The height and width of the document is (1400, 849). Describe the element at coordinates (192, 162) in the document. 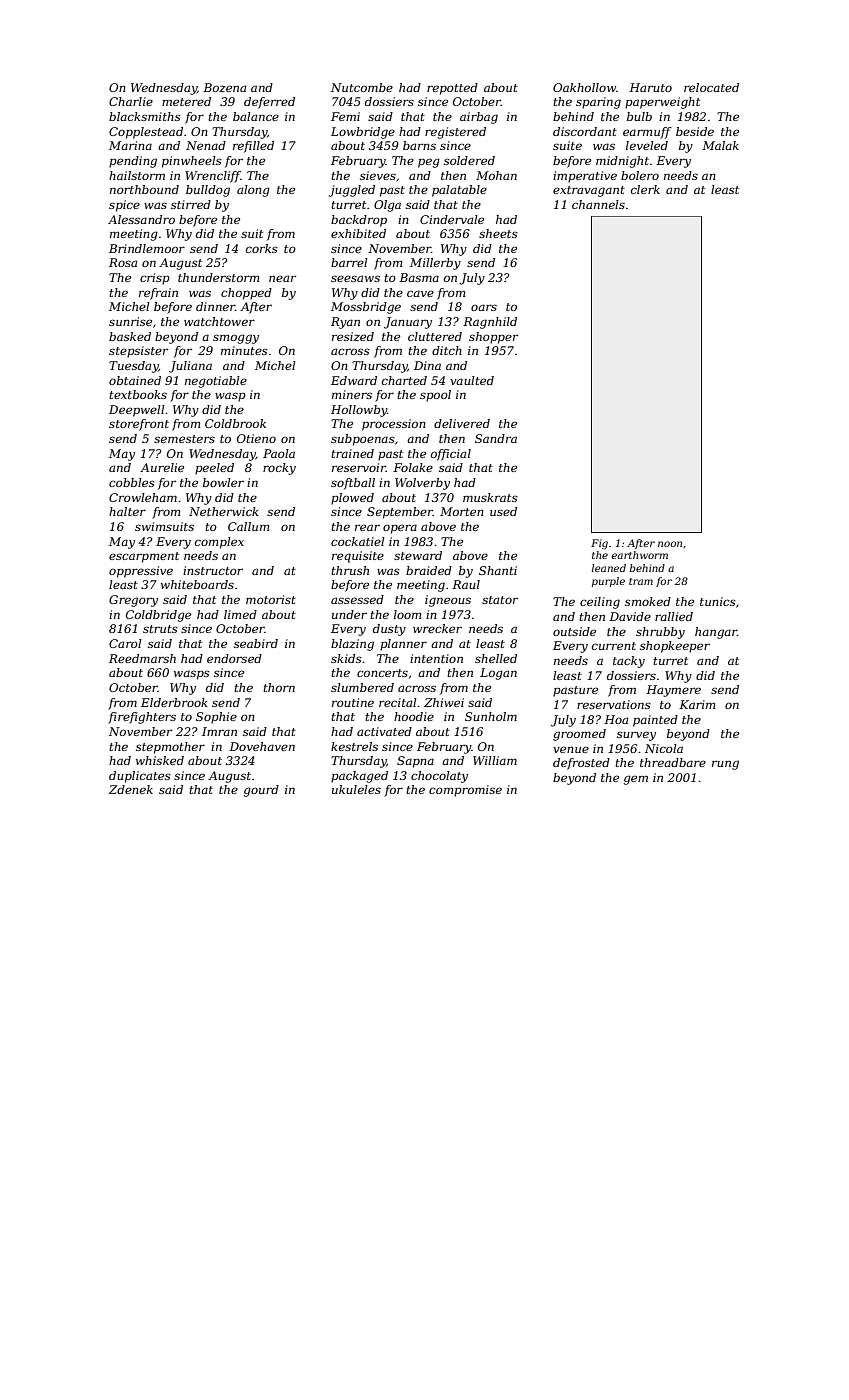

I see `pinwheels` at that location.
